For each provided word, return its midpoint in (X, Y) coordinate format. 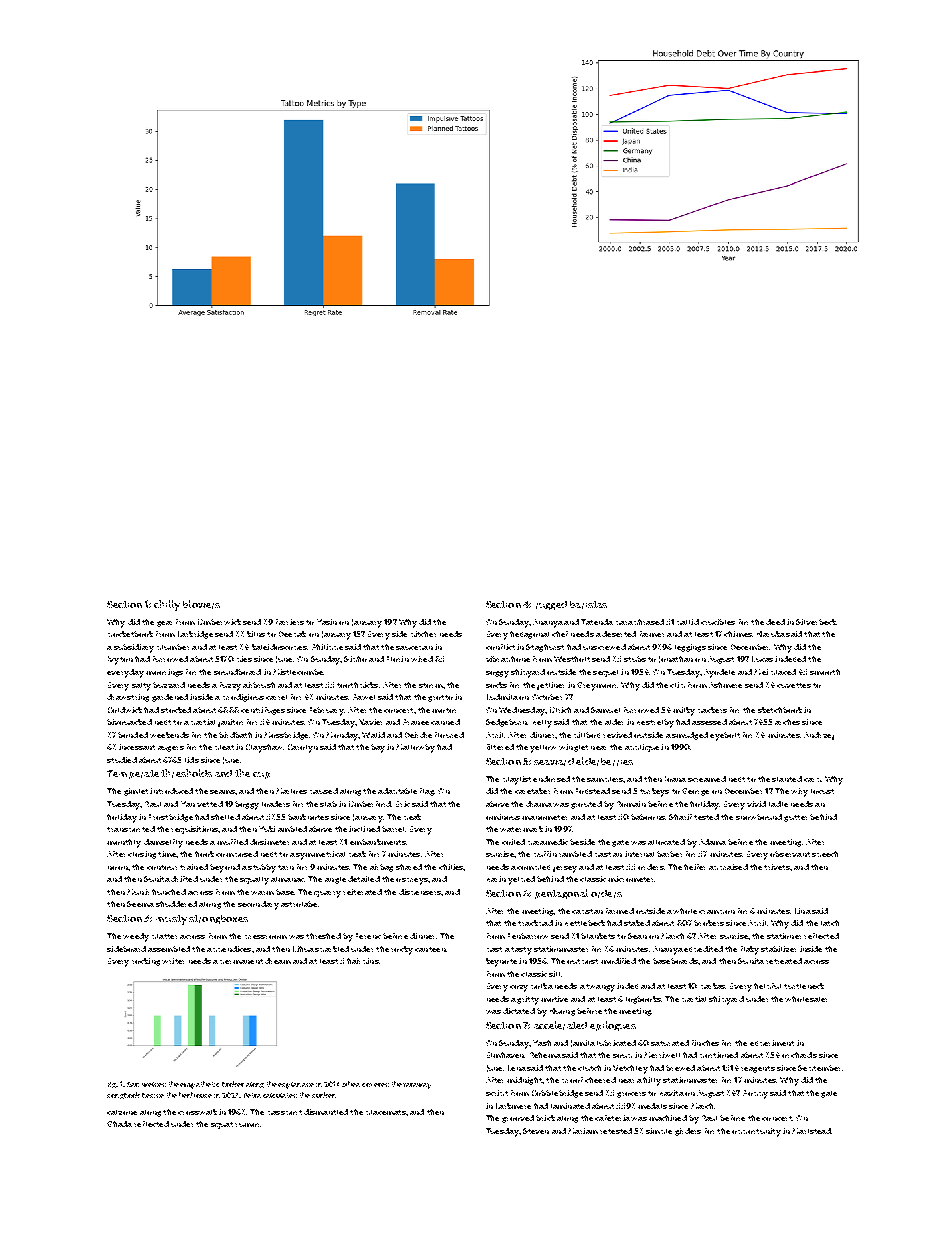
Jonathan (676, 659)
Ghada (119, 1124)
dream (278, 961)
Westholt (572, 659)
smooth (825, 672)
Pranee (416, 722)
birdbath (235, 735)
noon (118, 868)
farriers (290, 622)
